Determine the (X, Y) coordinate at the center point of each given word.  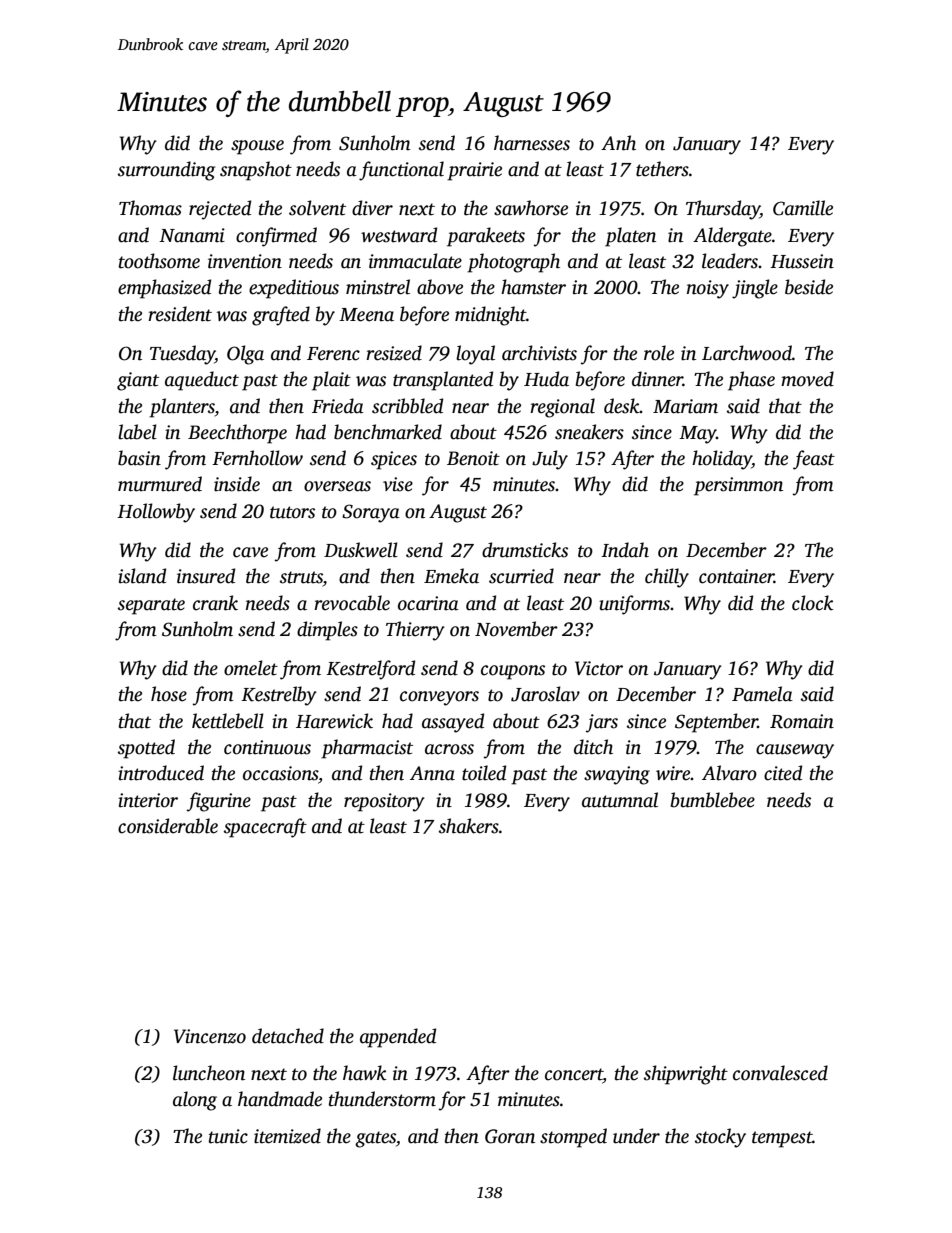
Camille (803, 208)
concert (574, 1074)
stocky (720, 1138)
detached (288, 1036)
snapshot (256, 171)
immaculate (415, 261)
